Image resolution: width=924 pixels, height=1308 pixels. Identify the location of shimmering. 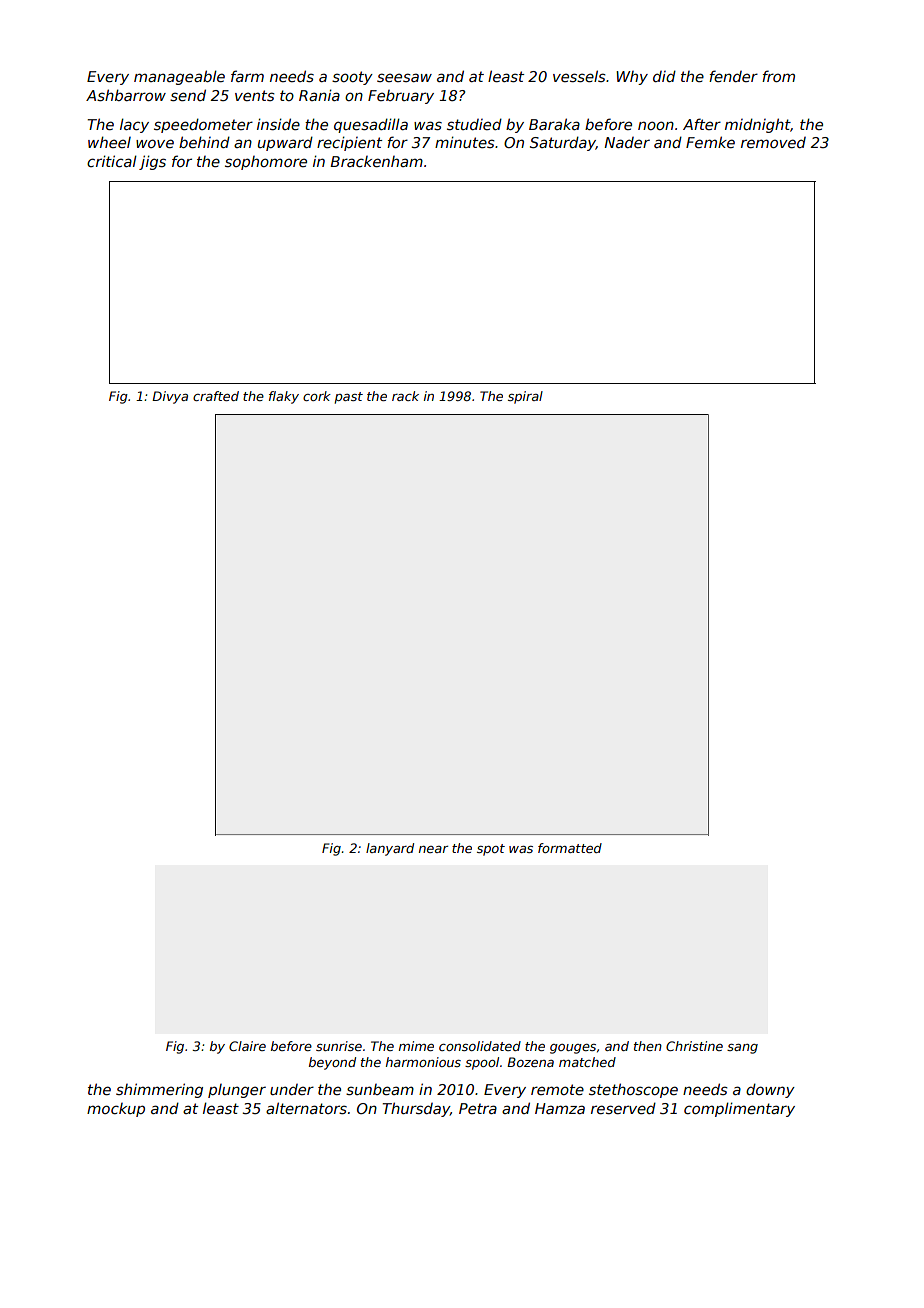
(159, 1090).
